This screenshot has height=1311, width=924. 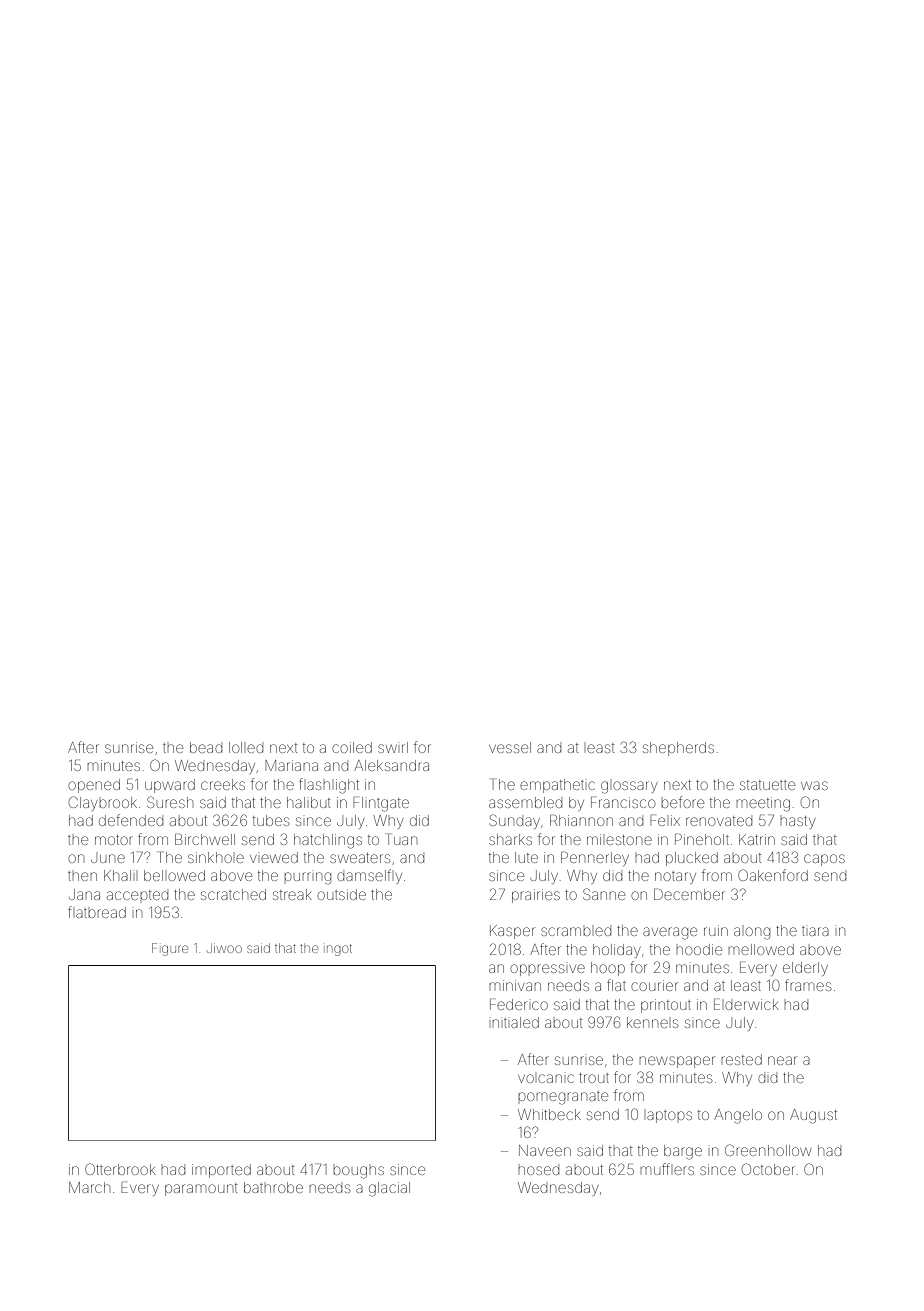 What do you see at coordinates (381, 804) in the screenshot?
I see `Flintgate` at bounding box center [381, 804].
